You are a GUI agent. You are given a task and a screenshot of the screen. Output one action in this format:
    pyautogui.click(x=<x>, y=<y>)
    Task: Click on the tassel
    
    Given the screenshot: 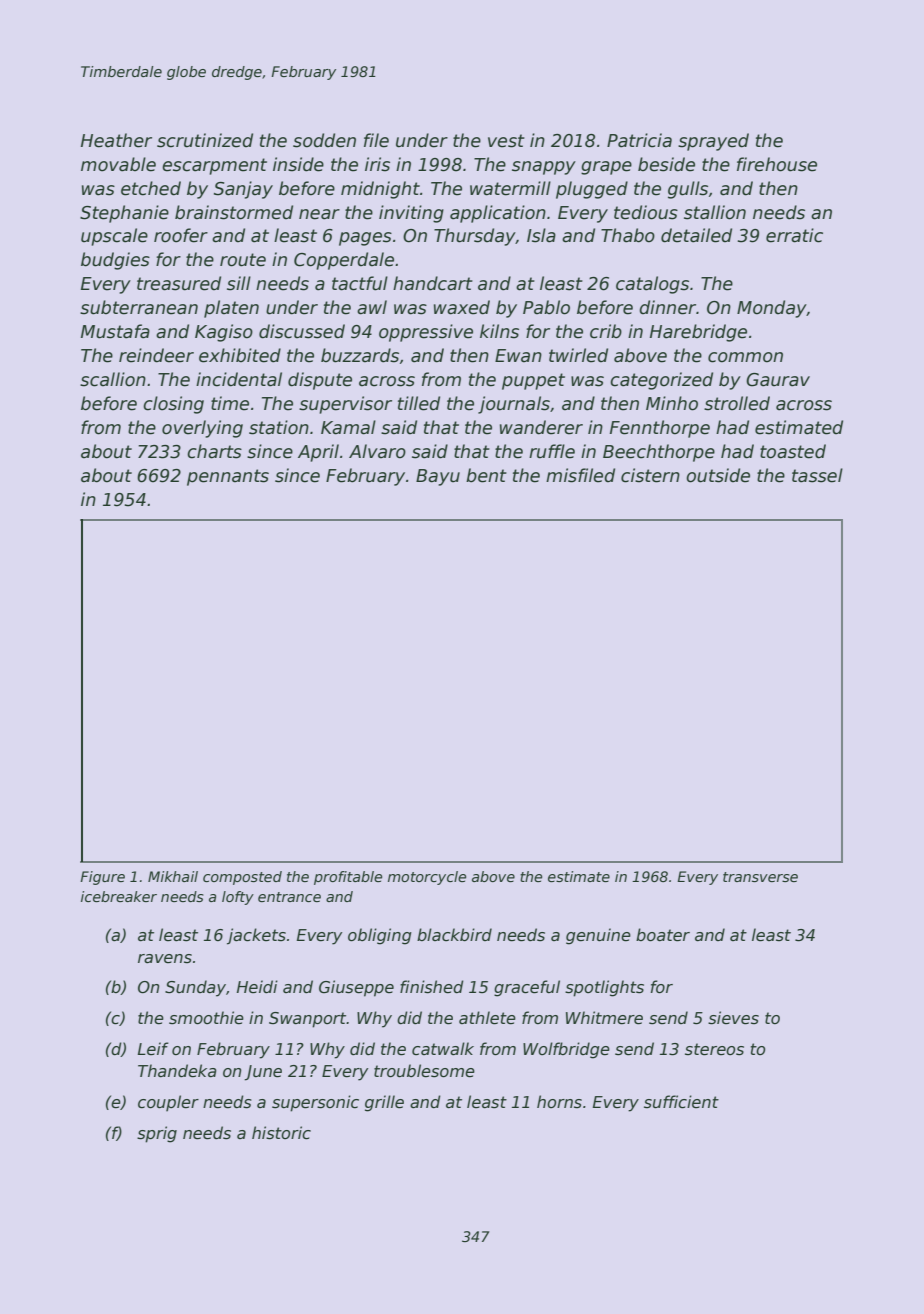 What is the action you would take?
    pyautogui.click(x=817, y=475)
